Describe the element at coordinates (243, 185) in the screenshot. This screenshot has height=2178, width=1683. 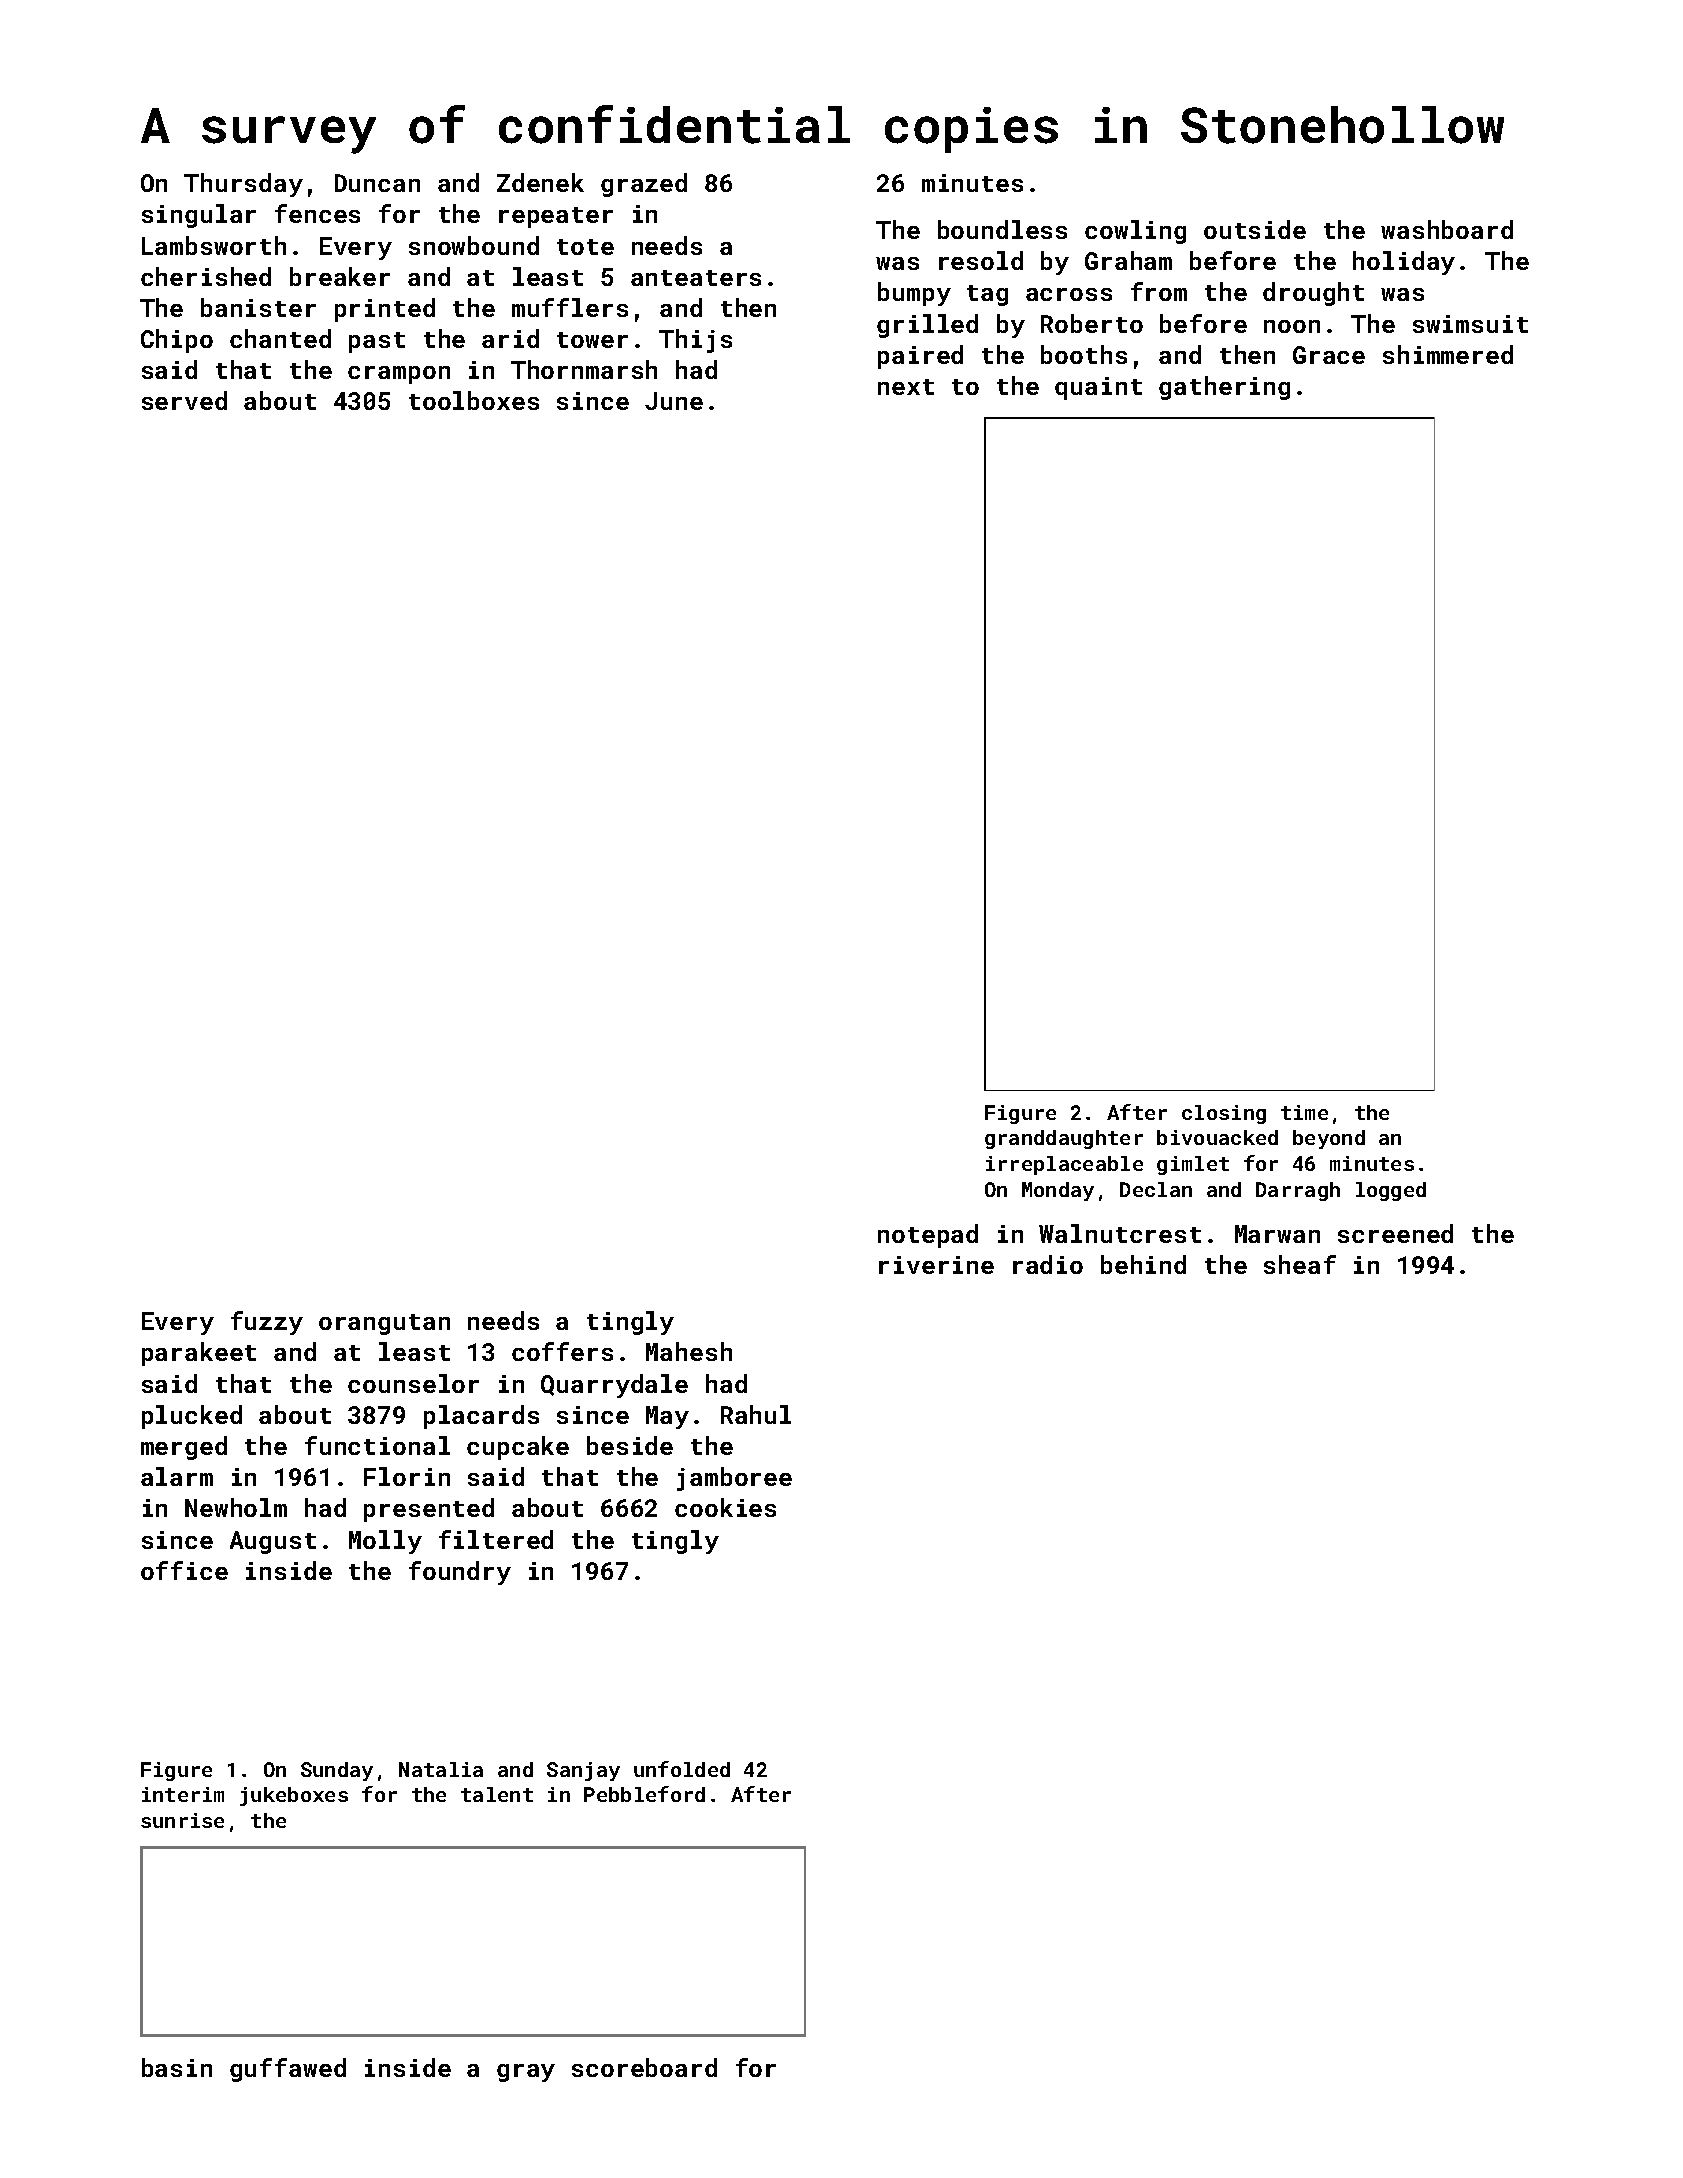
I see `Thursday` at that location.
